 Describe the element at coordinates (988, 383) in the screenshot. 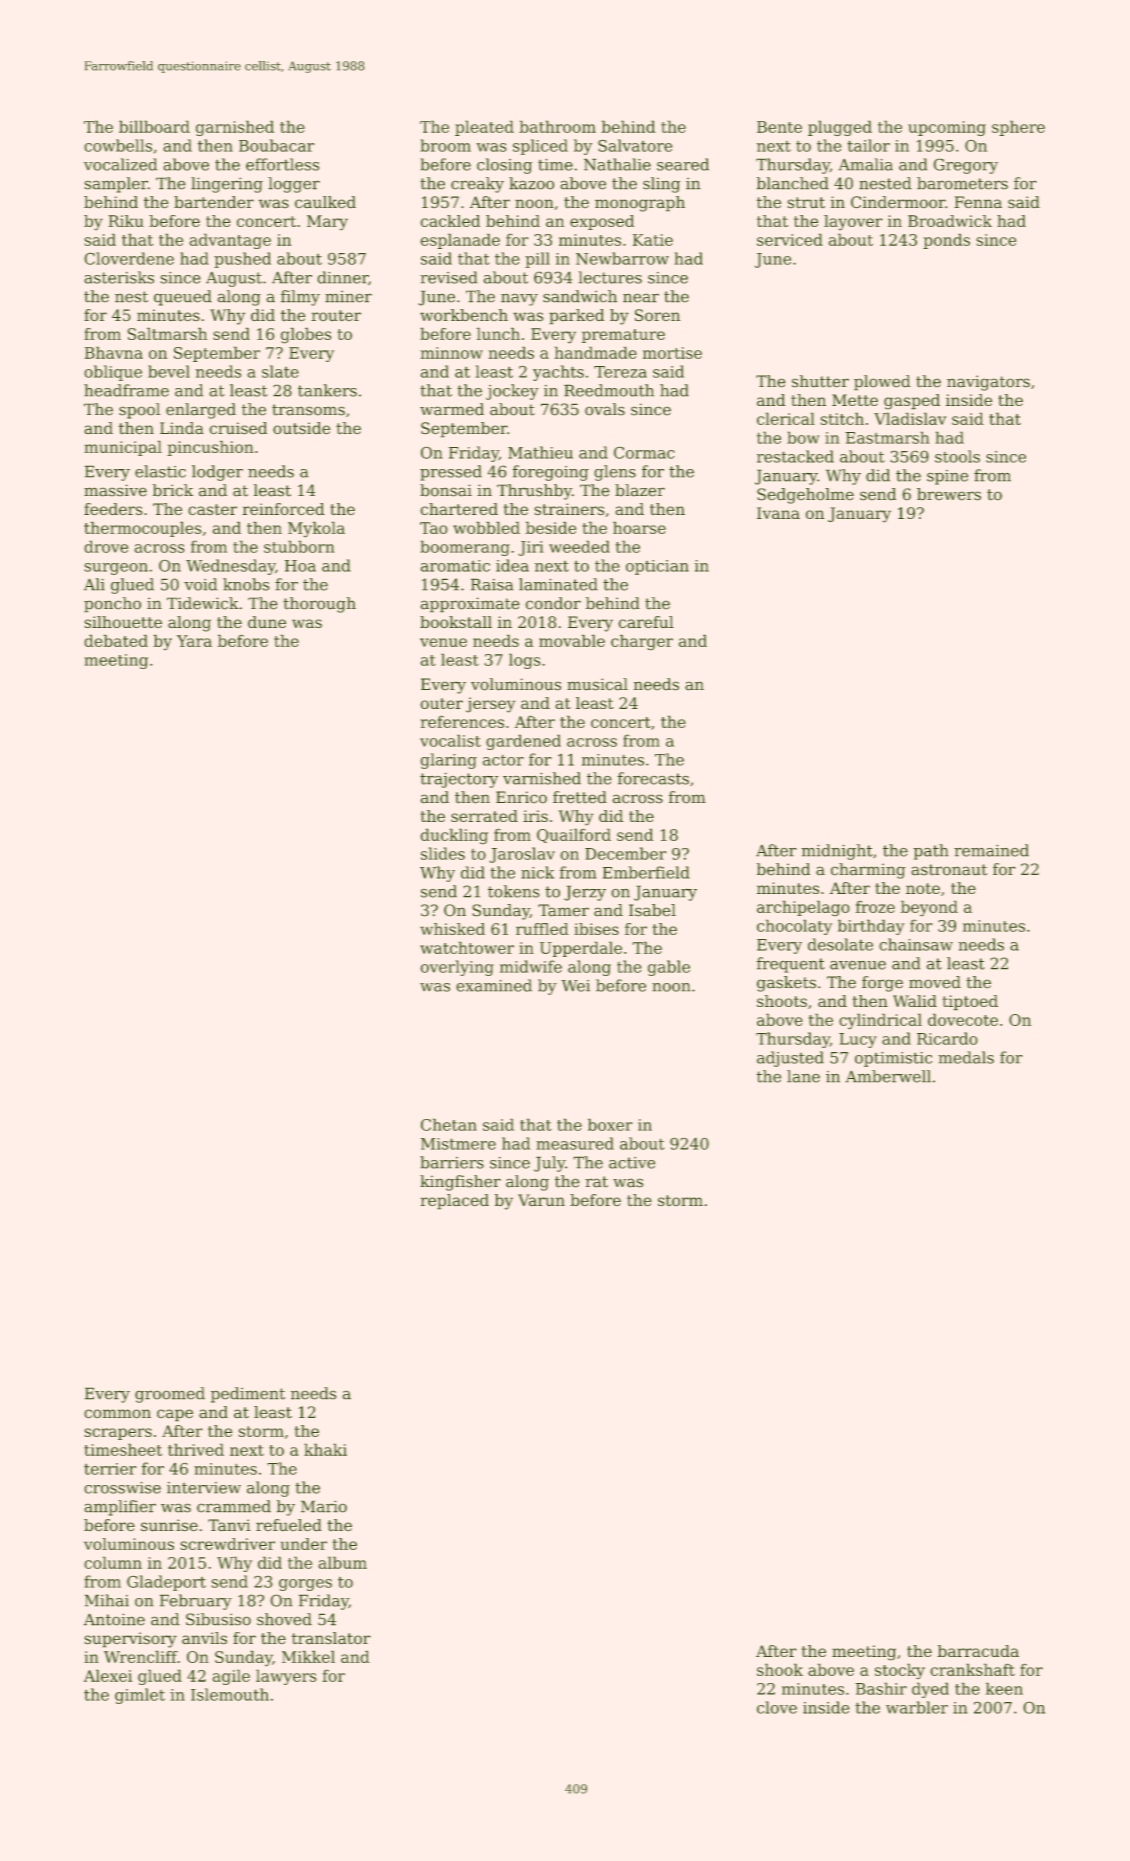

I see `navigators` at that location.
